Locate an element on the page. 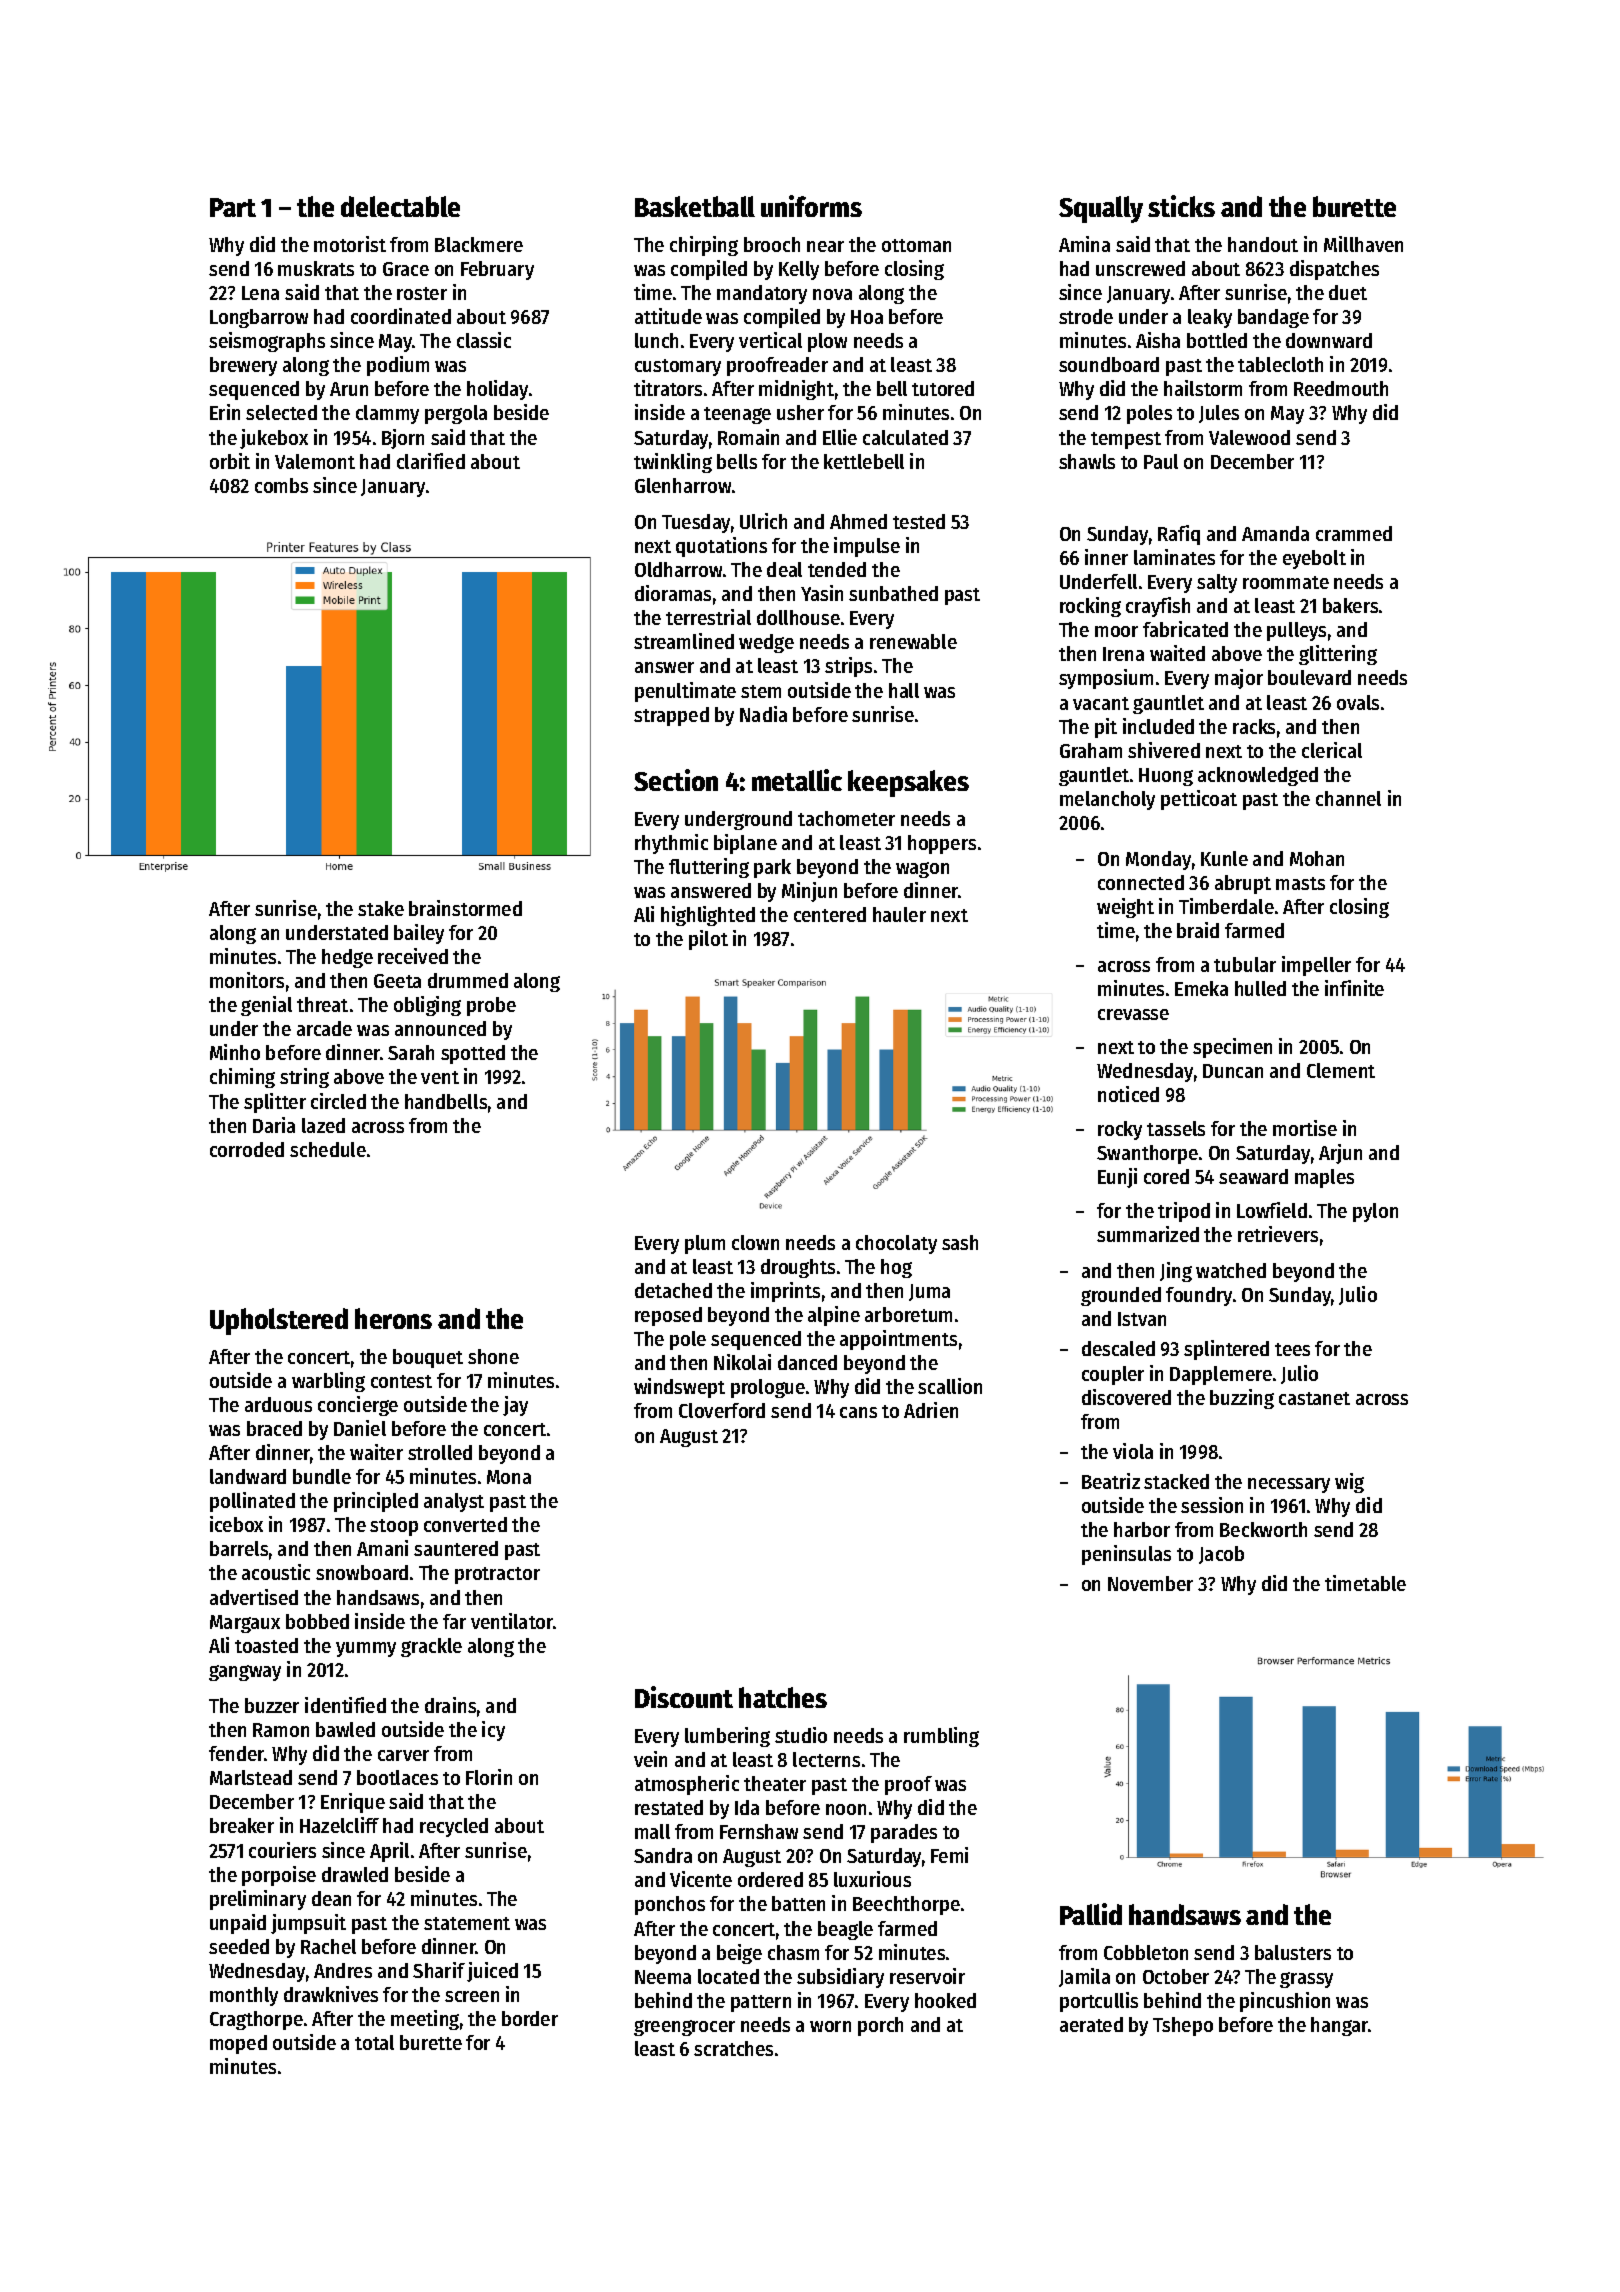 This document has height=2292, width=1620. Pallid is located at coordinates (1091, 1914).
